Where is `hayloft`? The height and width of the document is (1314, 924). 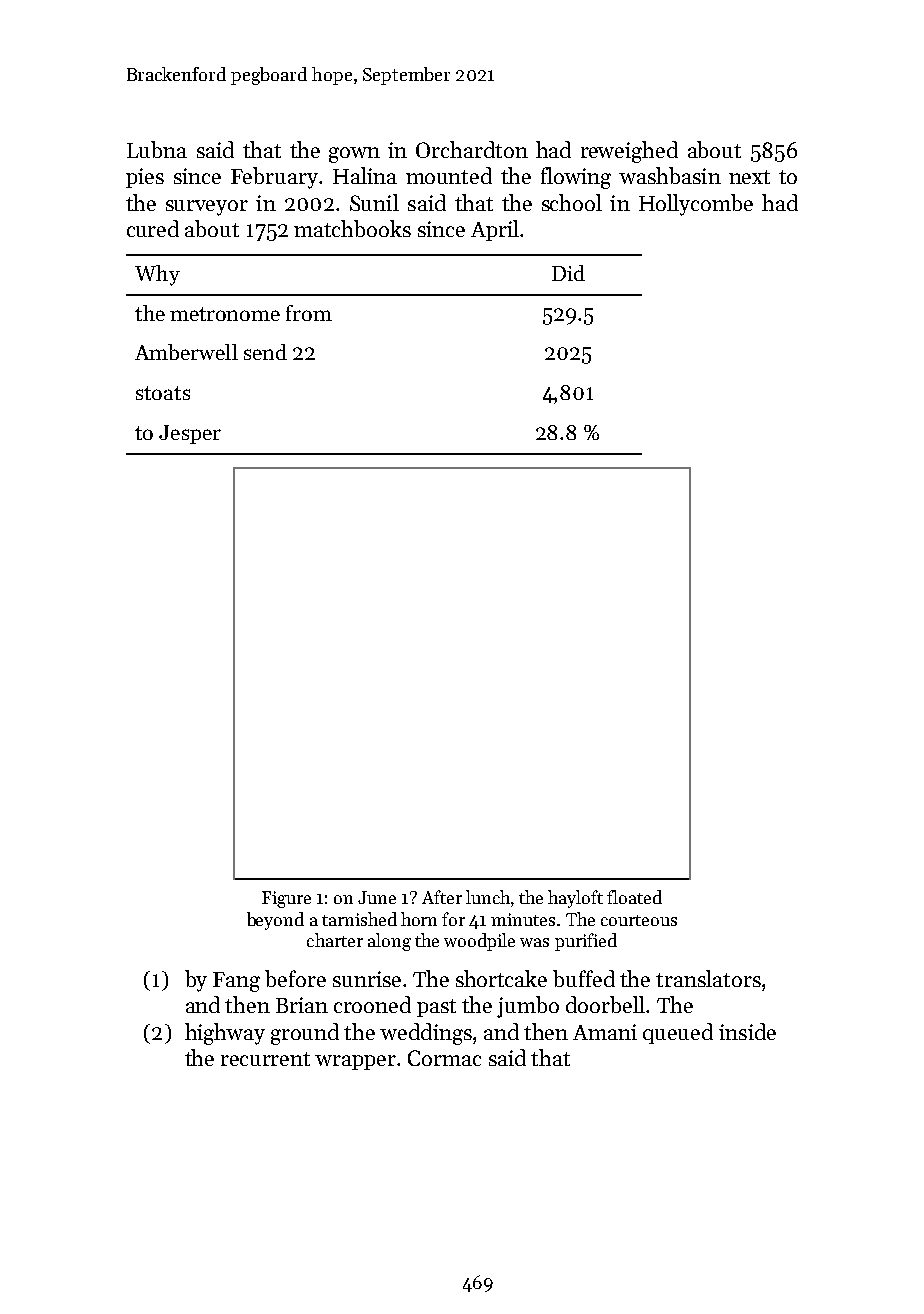
hayloft is located at coordinates (575, 899).
